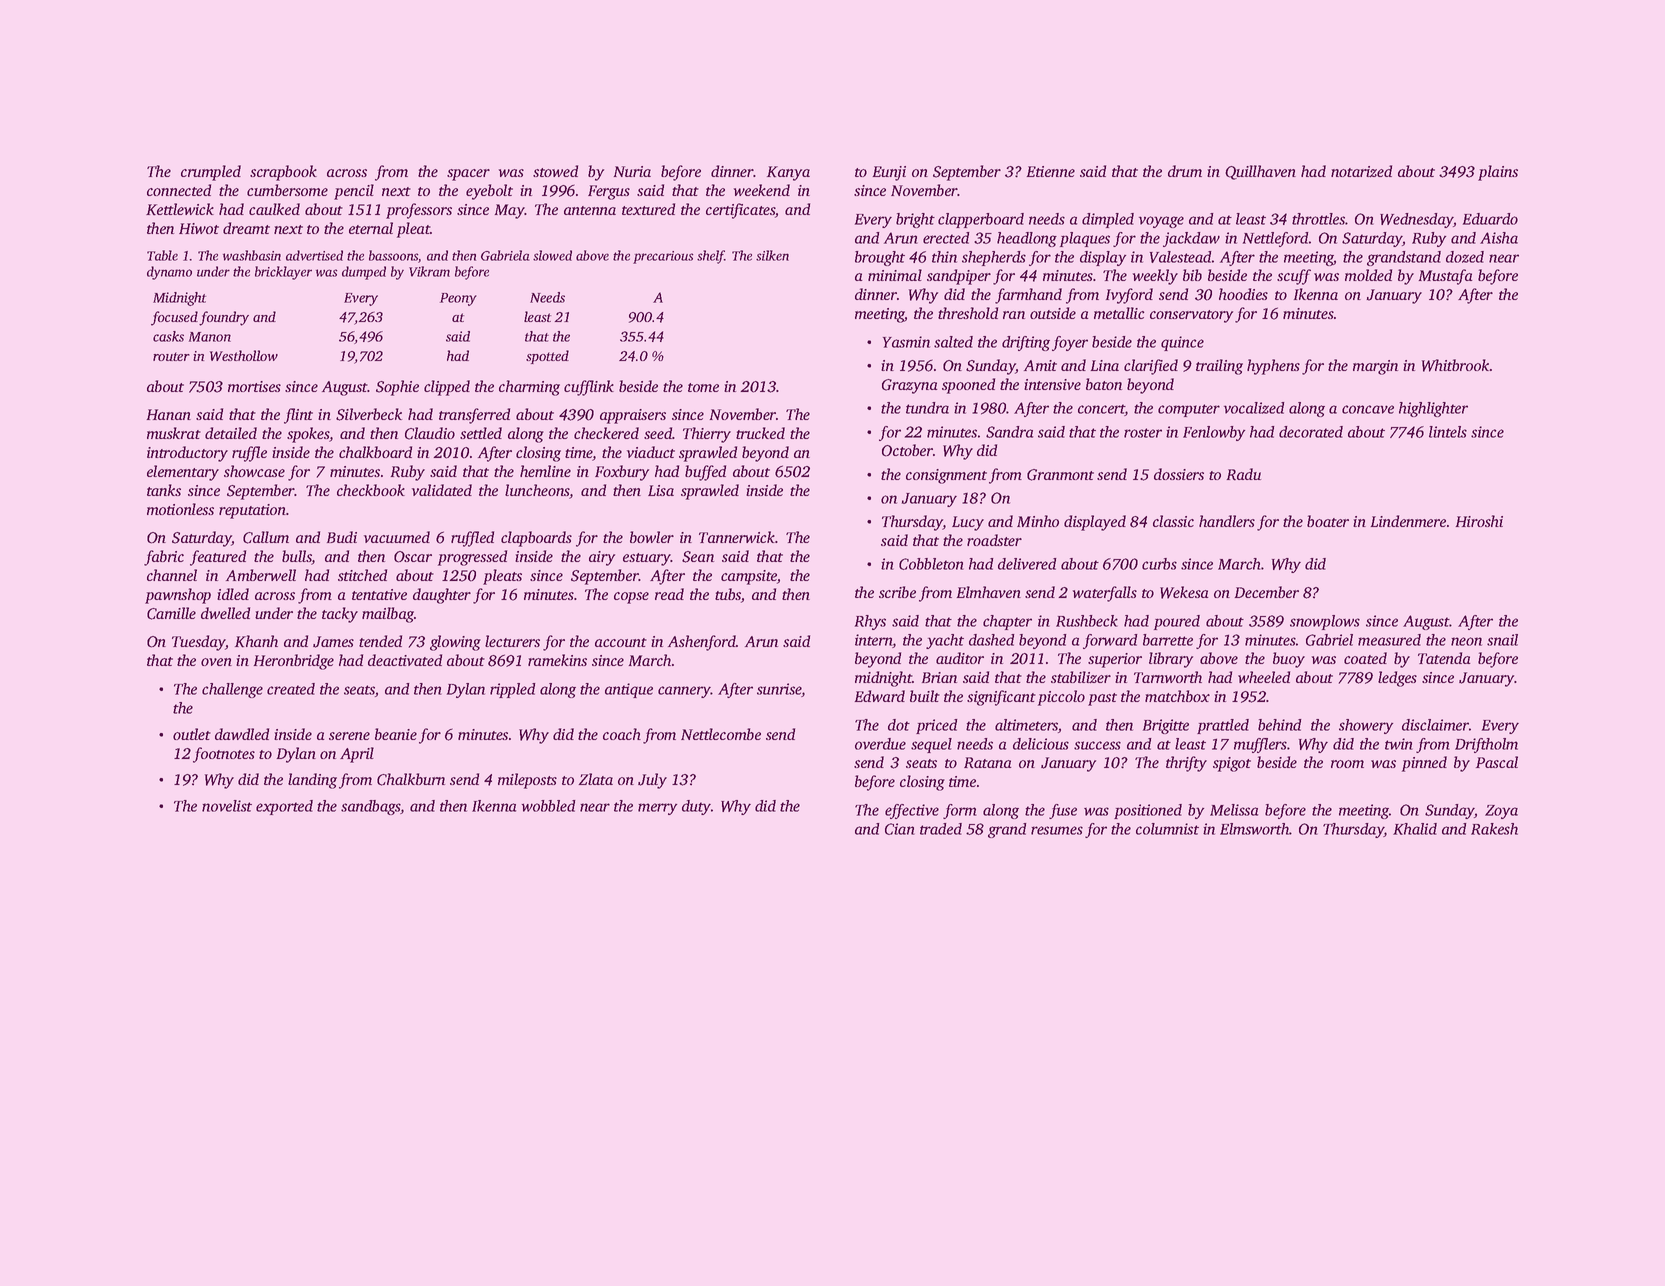 The height and width of the screenshot is (1286, 1665). What do you see at coordinates (429, 271) in the screenshot?
I see `Vikram` at bounding box center [429, 271].
